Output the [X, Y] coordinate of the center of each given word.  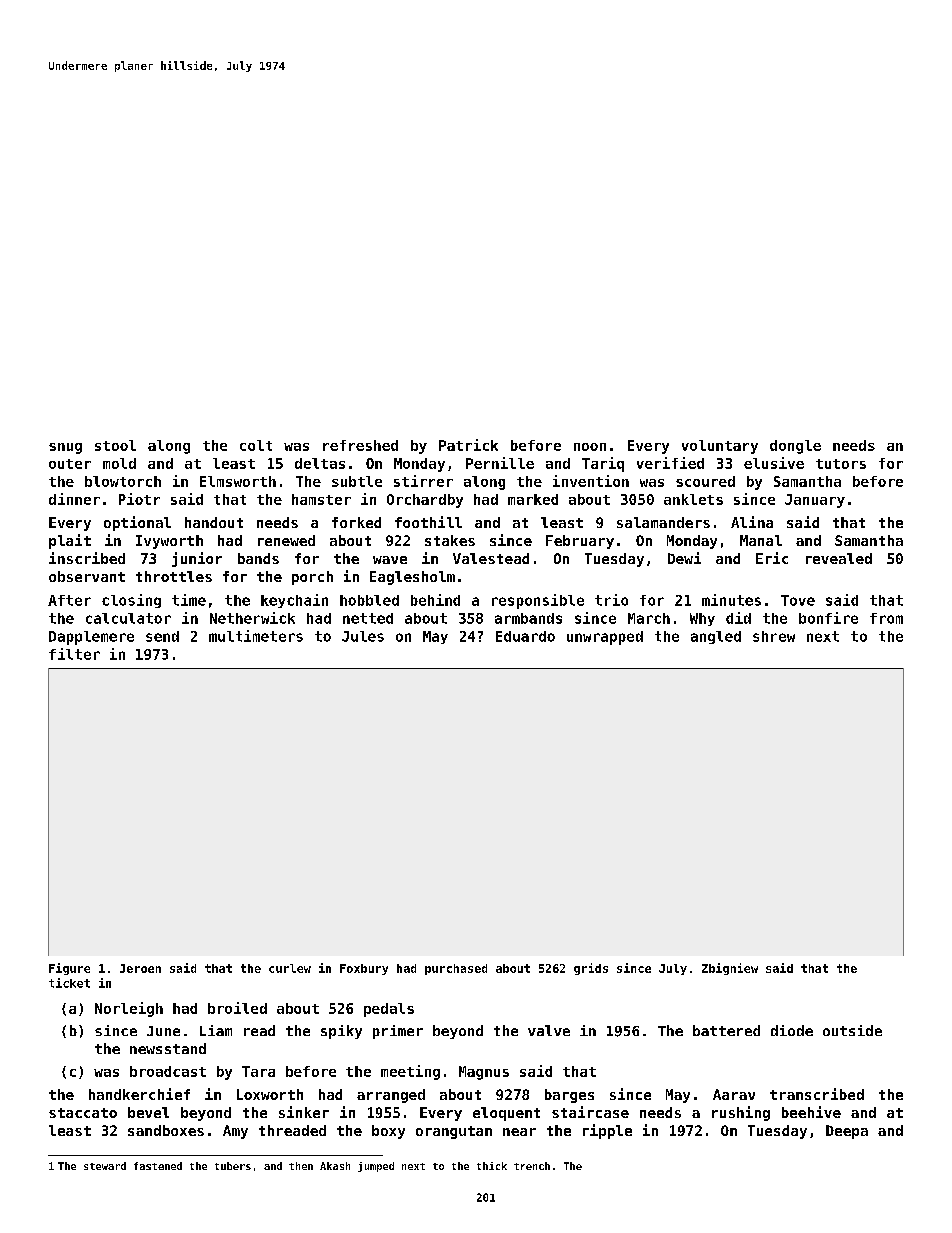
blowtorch [123, 481]
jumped [376, 1167]
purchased [456, 969]
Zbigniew [730, 969]
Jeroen [140, 968]
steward [105, 1166]
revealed [839, 558]
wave [390, 560]
